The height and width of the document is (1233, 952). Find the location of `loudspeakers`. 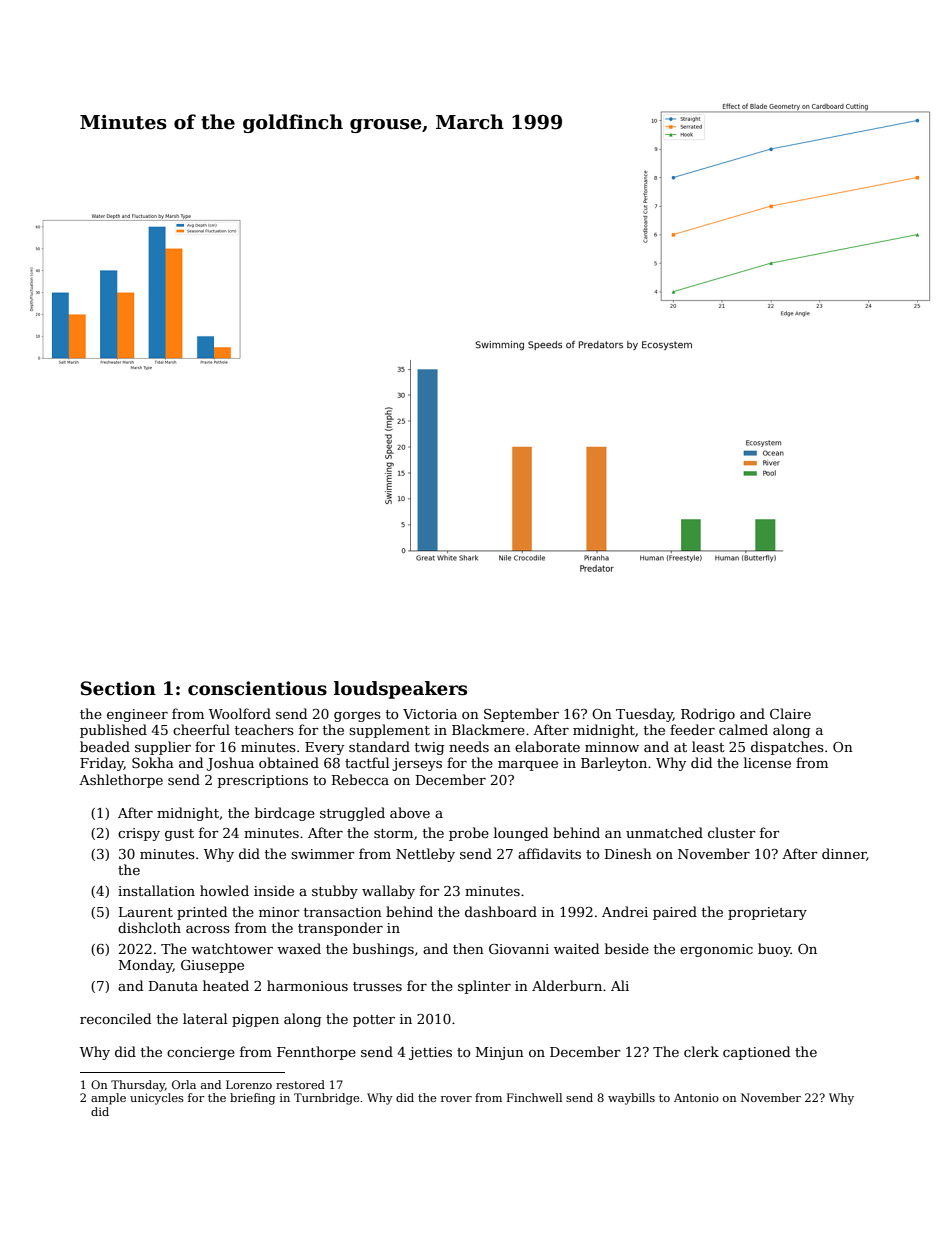

loudspeakers is located at coordinates (400, 690).
